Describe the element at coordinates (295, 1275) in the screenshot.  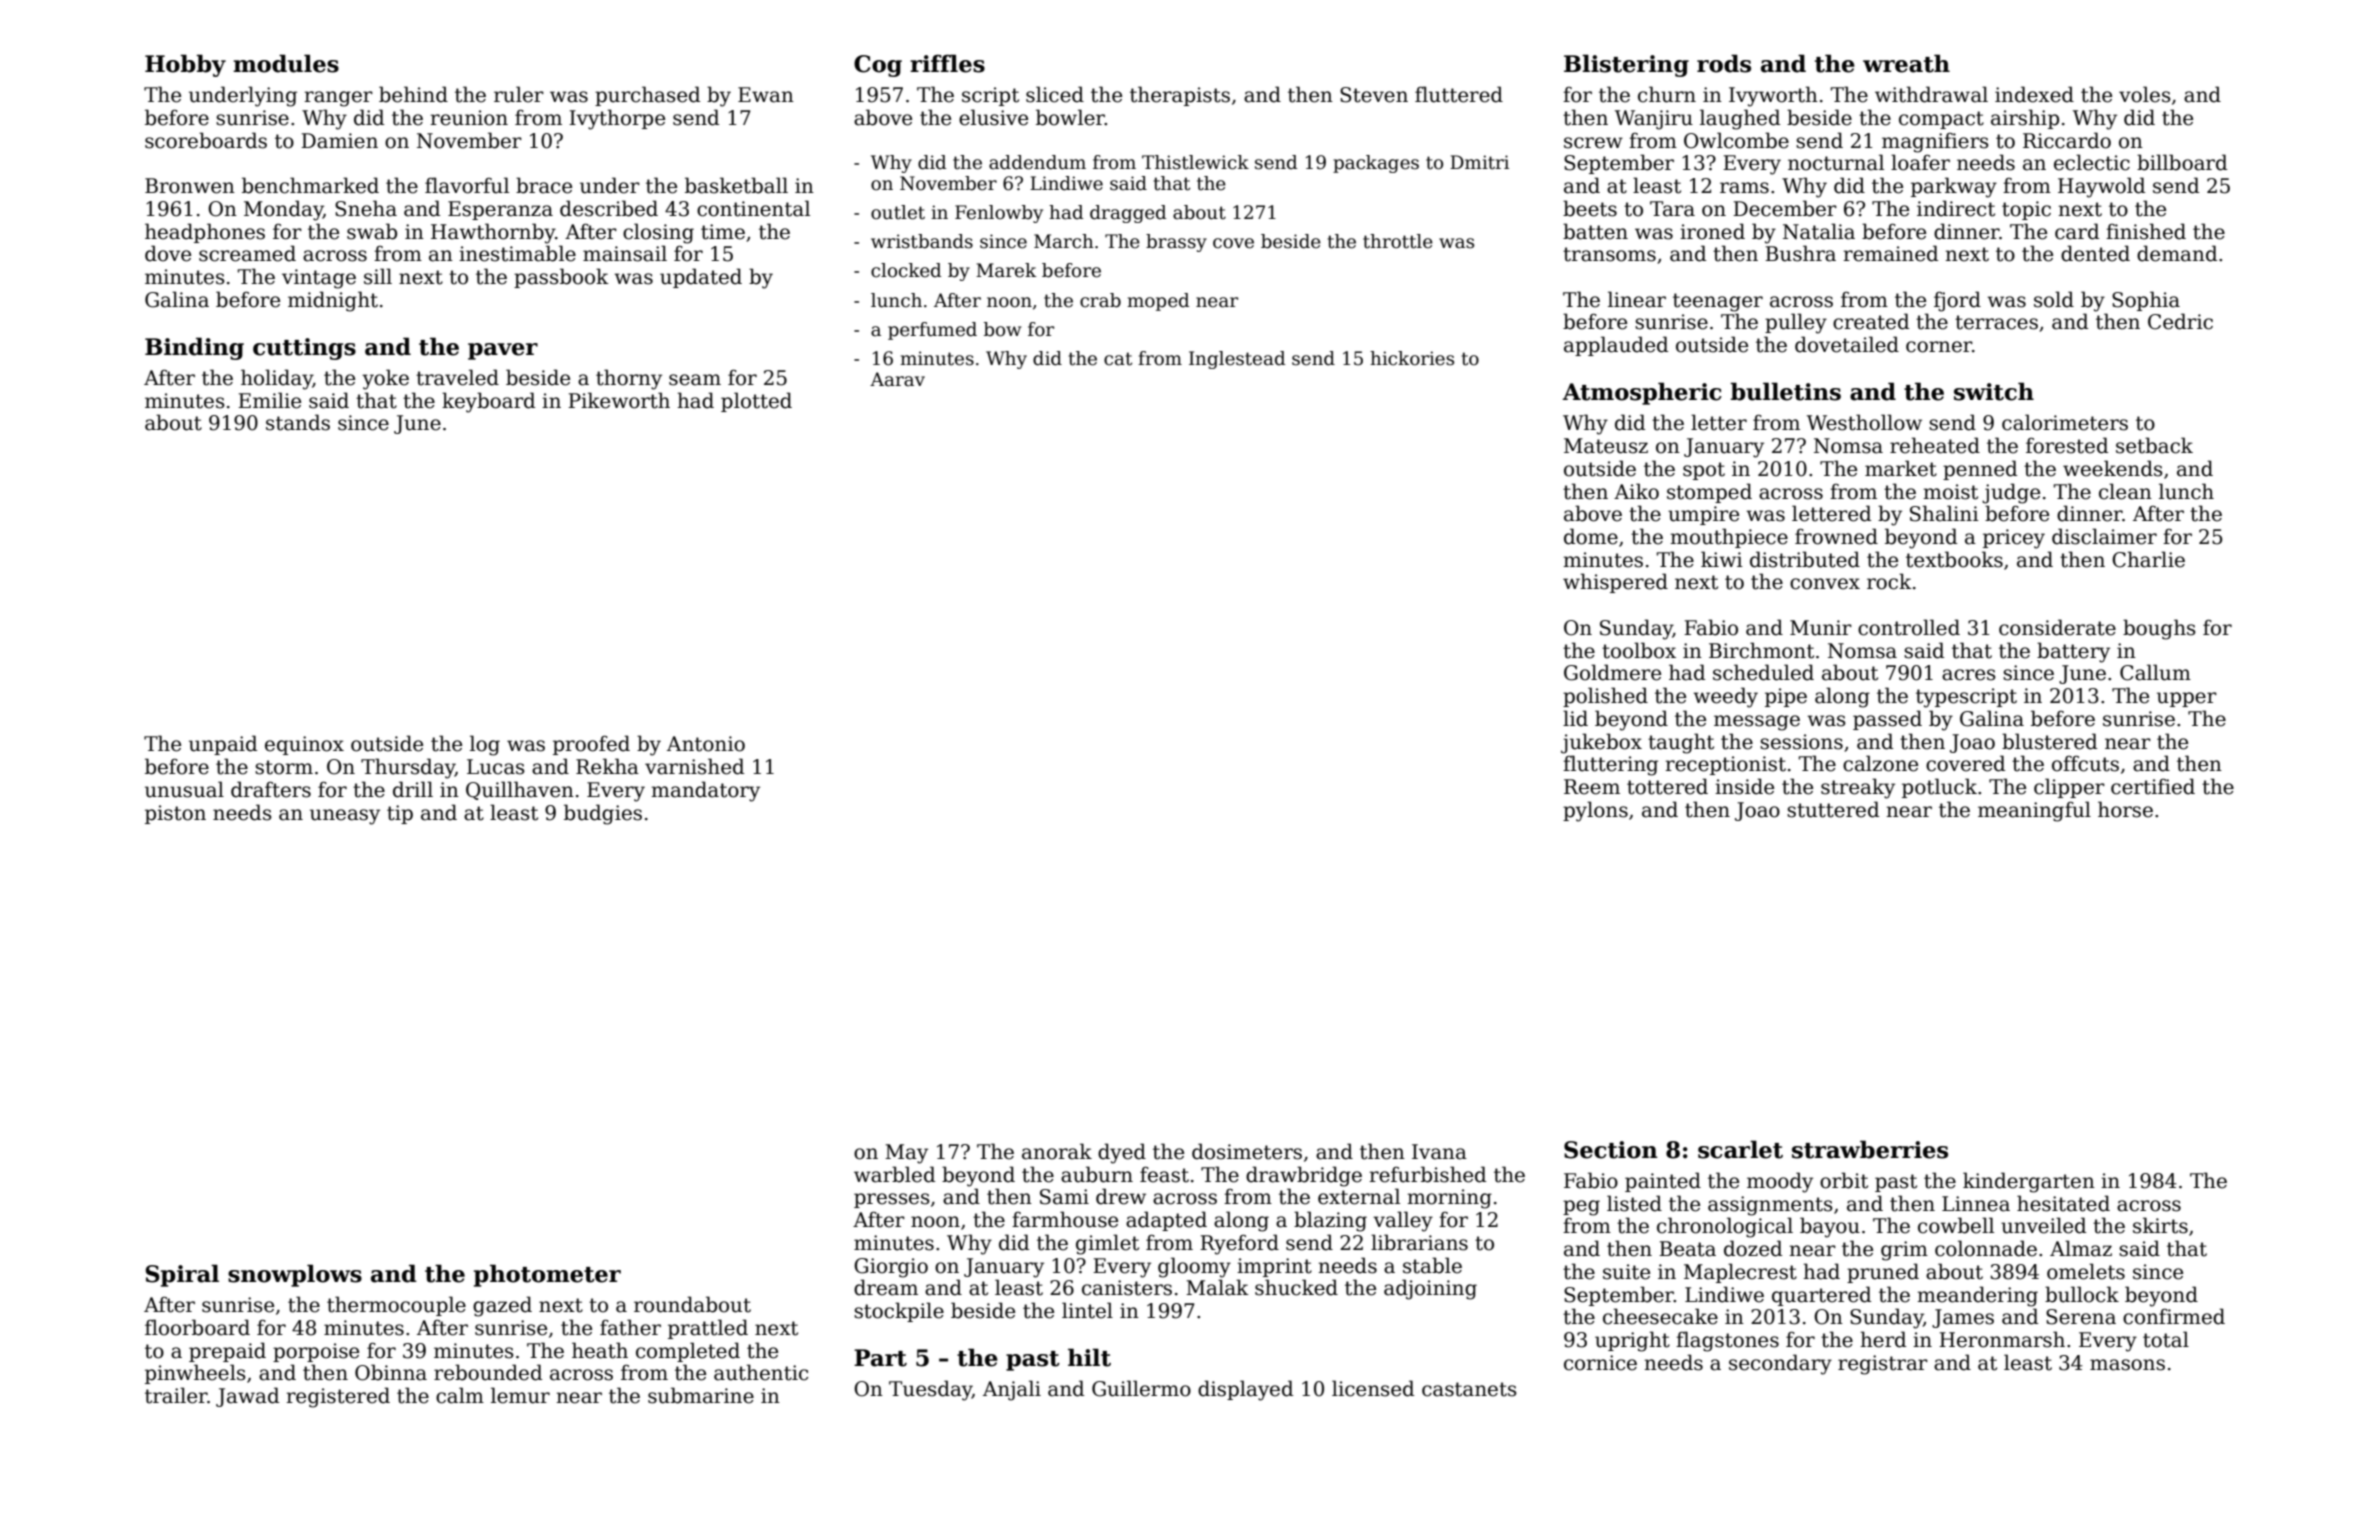
I see `snowplows` at that location.
